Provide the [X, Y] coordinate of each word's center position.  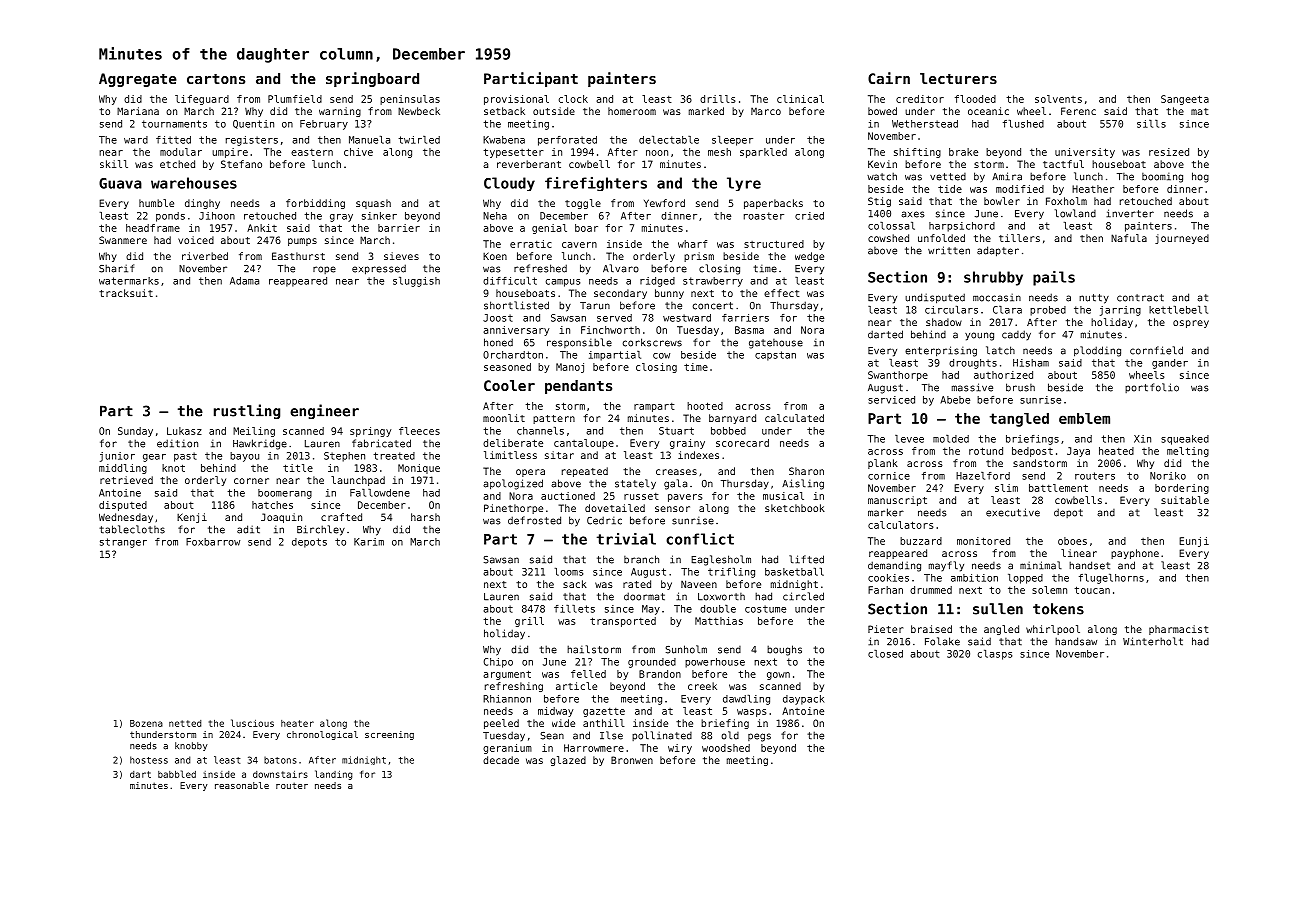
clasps [995, 655]
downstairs [280, 774]
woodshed [726, 748]
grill [529, 622]
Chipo [498, 663]
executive [1013, 512]
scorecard [742, 443]
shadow [944, 322]
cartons [216, 79]
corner [251, 481]
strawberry [713, 282]
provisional [516, 100]
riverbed [205, 256]
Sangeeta [1185, 100]
